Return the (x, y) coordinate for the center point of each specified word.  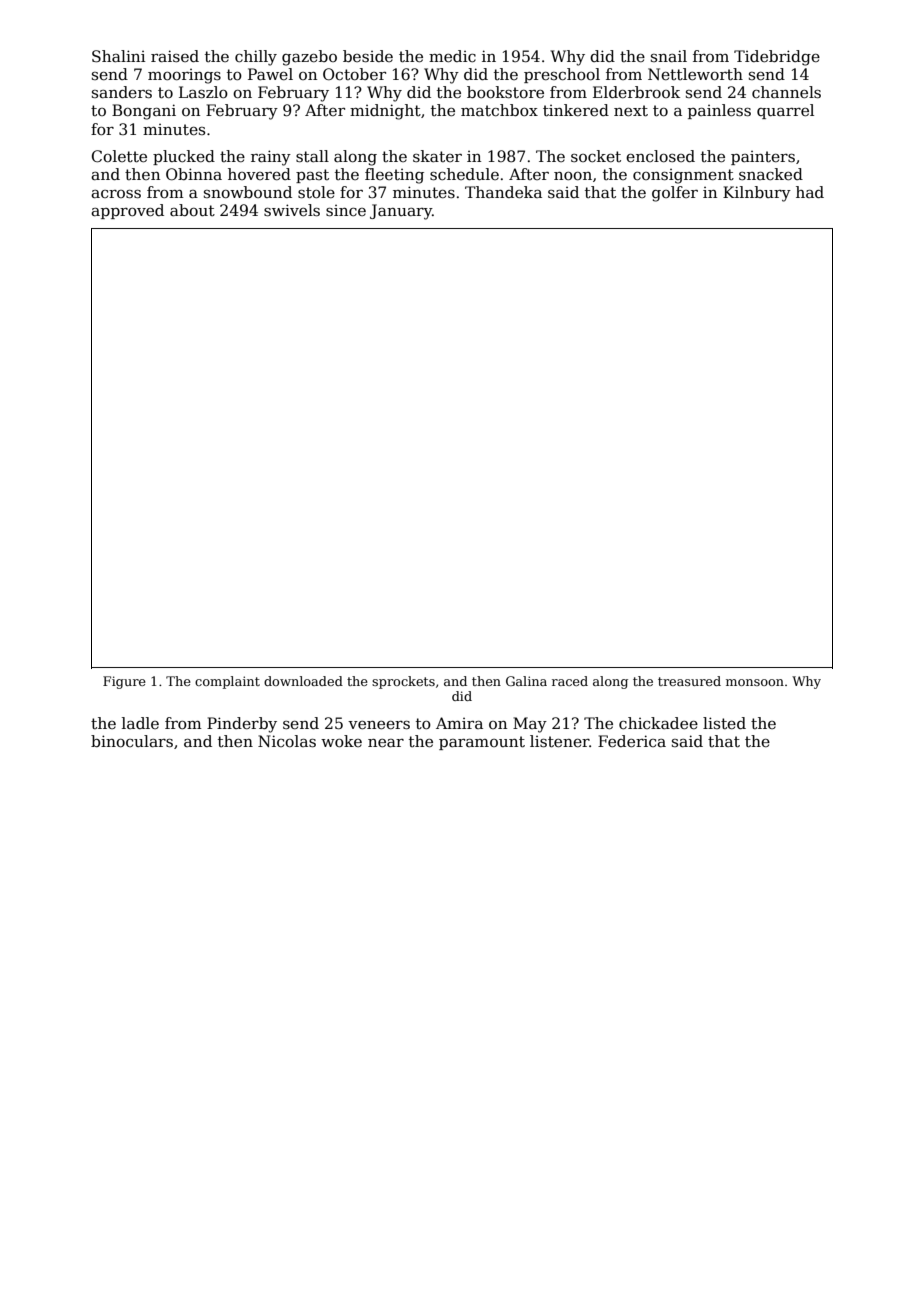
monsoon (755, 682)
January (401, 212)
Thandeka (503, 192)
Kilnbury (757, 194)
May (530, 725)
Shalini (119, 56)
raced (570, 681)
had (810, 192)
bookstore (505, 92)
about (192, 210)
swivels (292, 210)
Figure (124, 682)
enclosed (660, 156)
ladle (140, 723)
